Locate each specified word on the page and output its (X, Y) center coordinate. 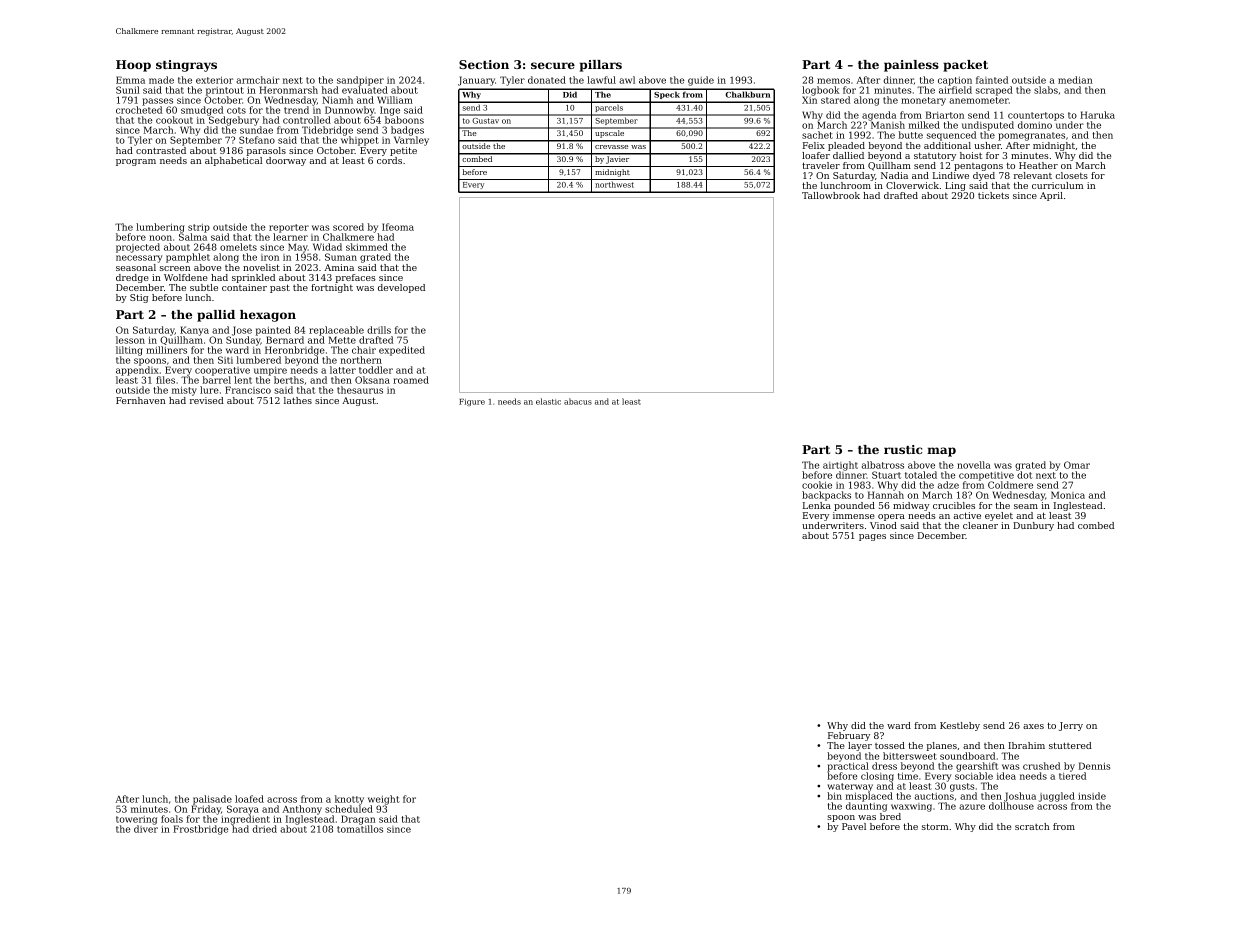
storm (935, 826)
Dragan (358, 820)
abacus (578, 401)
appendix (137, 371)
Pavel (854, 826)
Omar (1077, 465)
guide (701, 81)
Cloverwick (912, 185)
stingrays (186, 66)
